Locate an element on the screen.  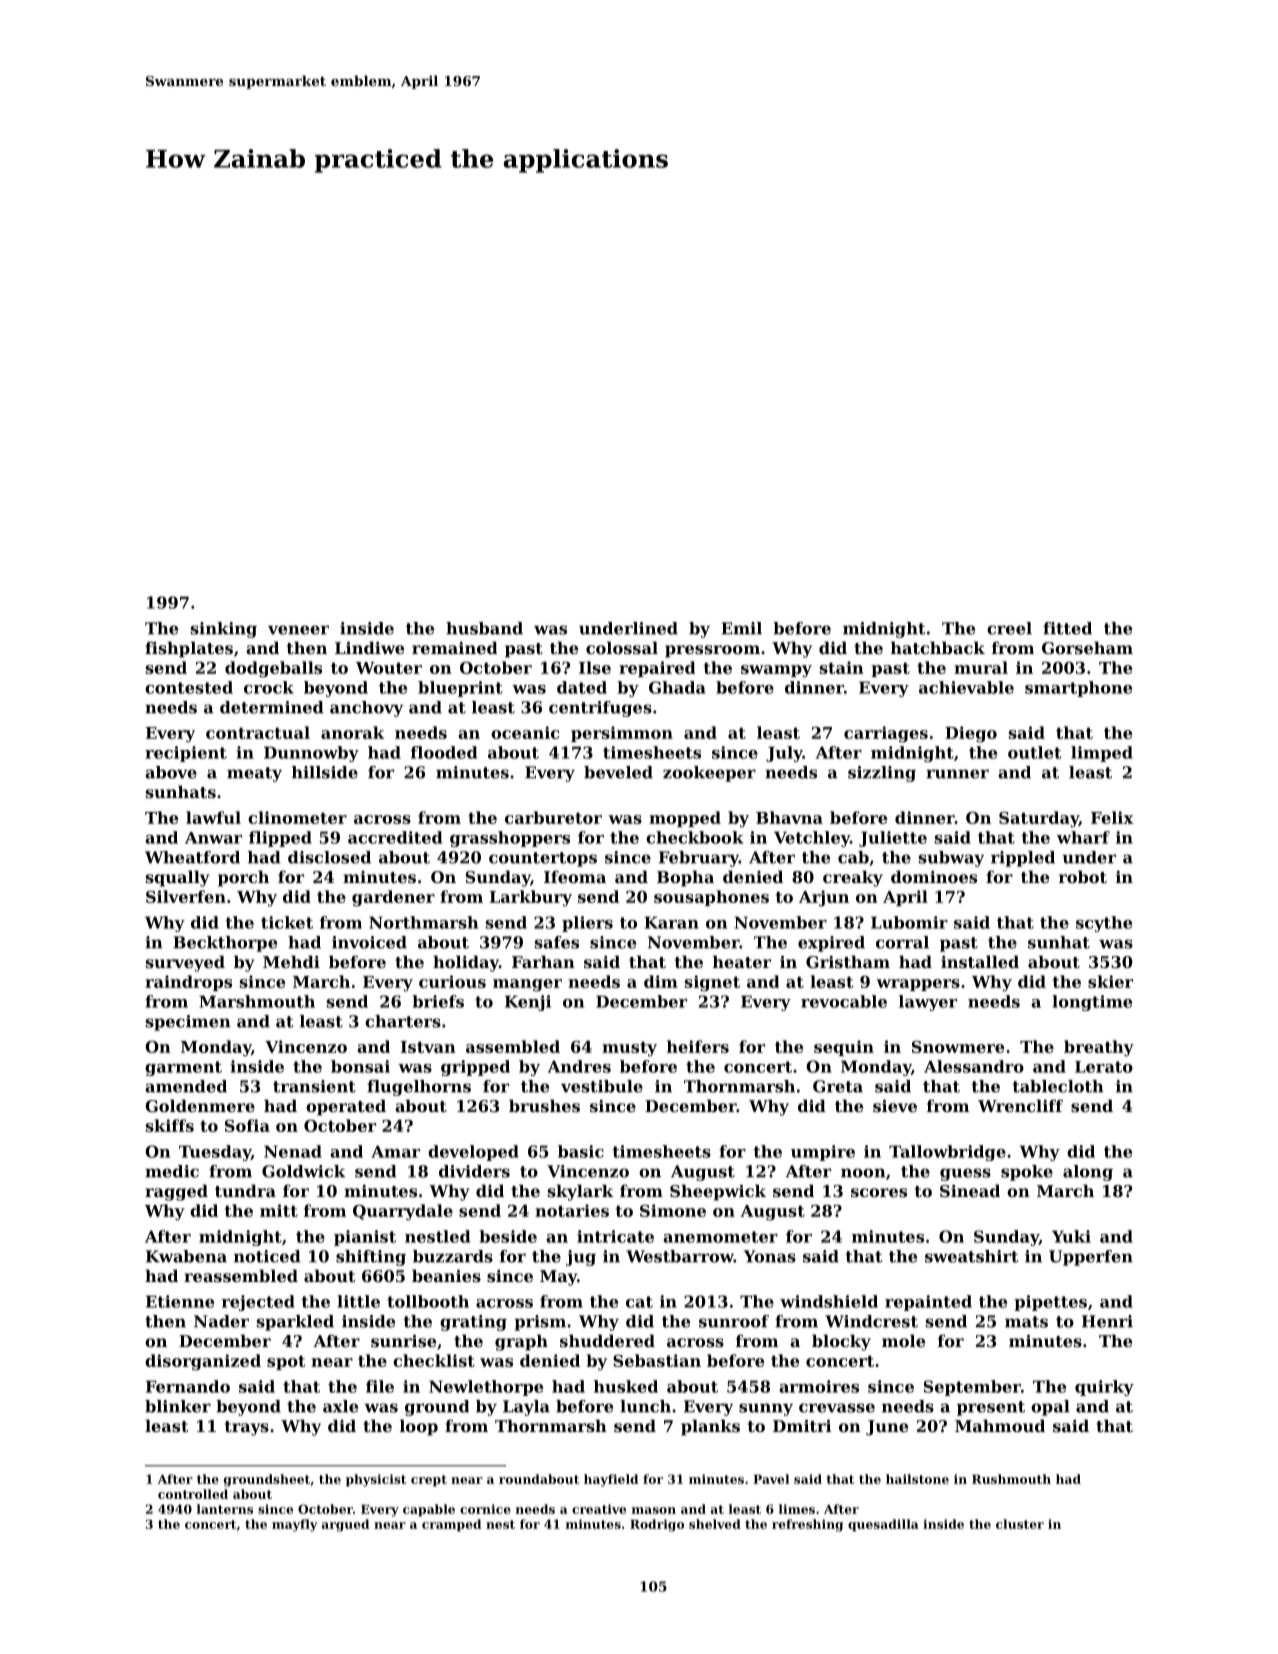
Karan is located at coordinates (671, 922).
